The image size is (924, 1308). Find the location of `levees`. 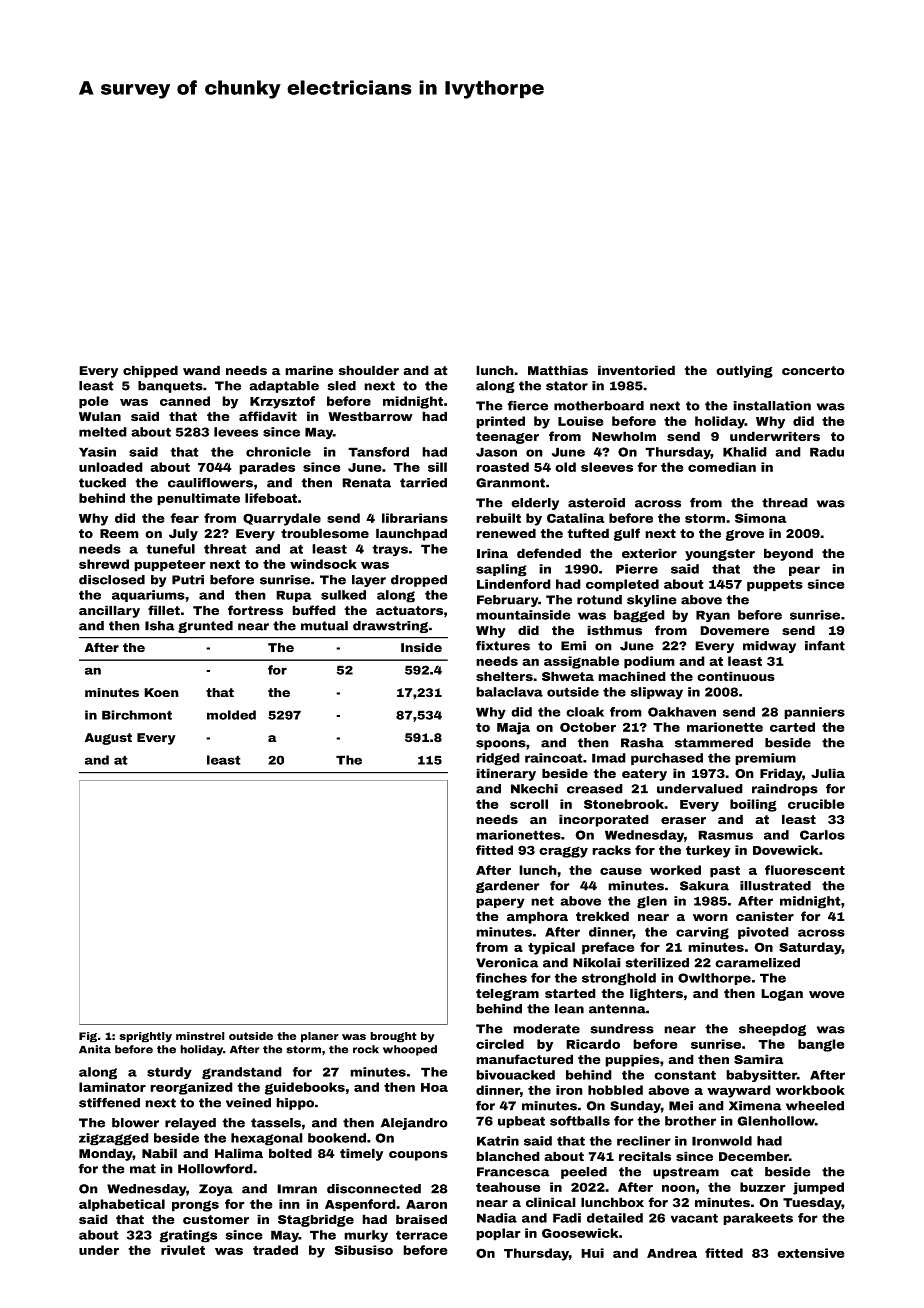

levees is located at coordinates (236, 432).
